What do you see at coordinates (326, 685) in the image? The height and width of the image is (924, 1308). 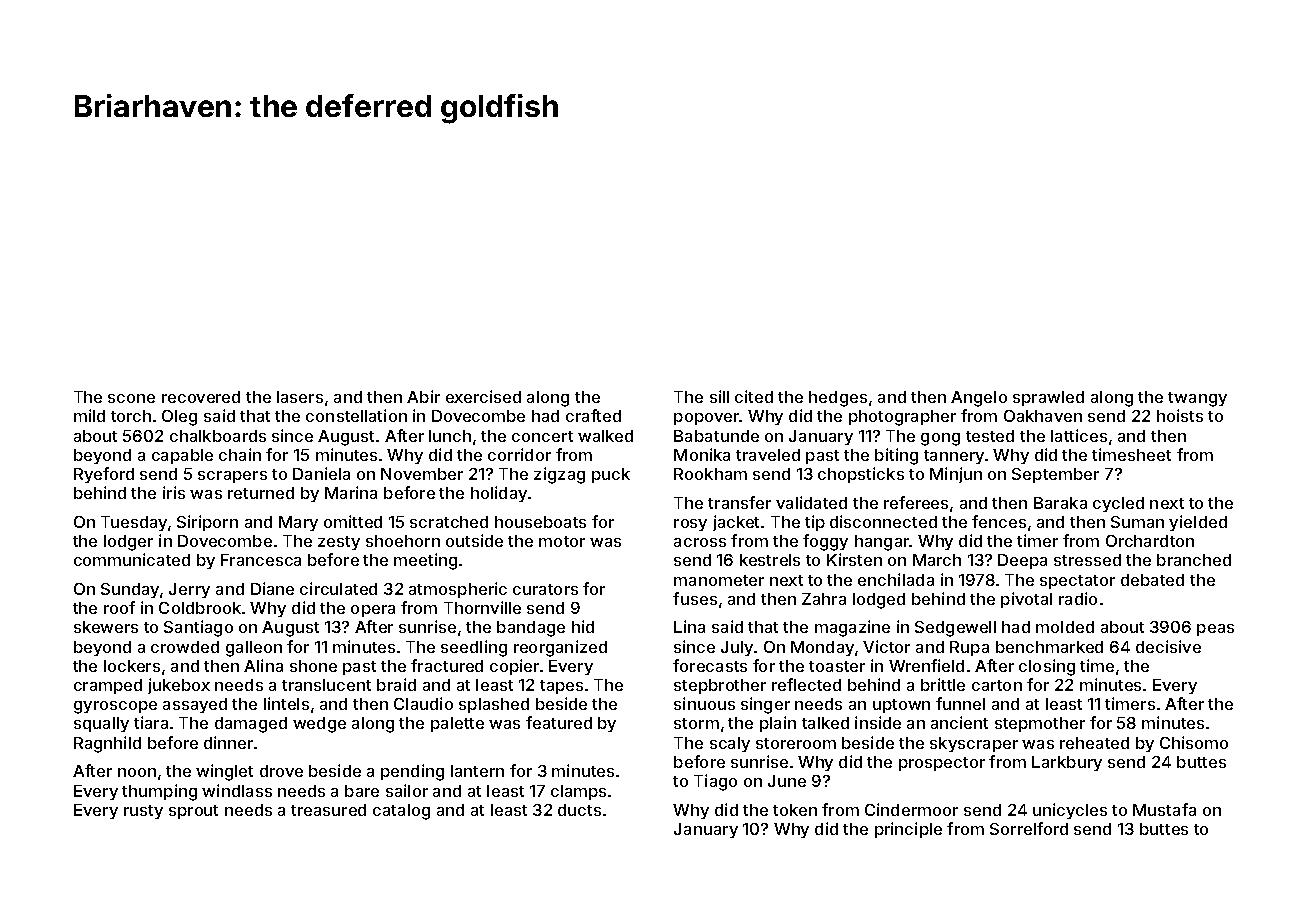 I see `translucent` at bounding box center [326, 685].
